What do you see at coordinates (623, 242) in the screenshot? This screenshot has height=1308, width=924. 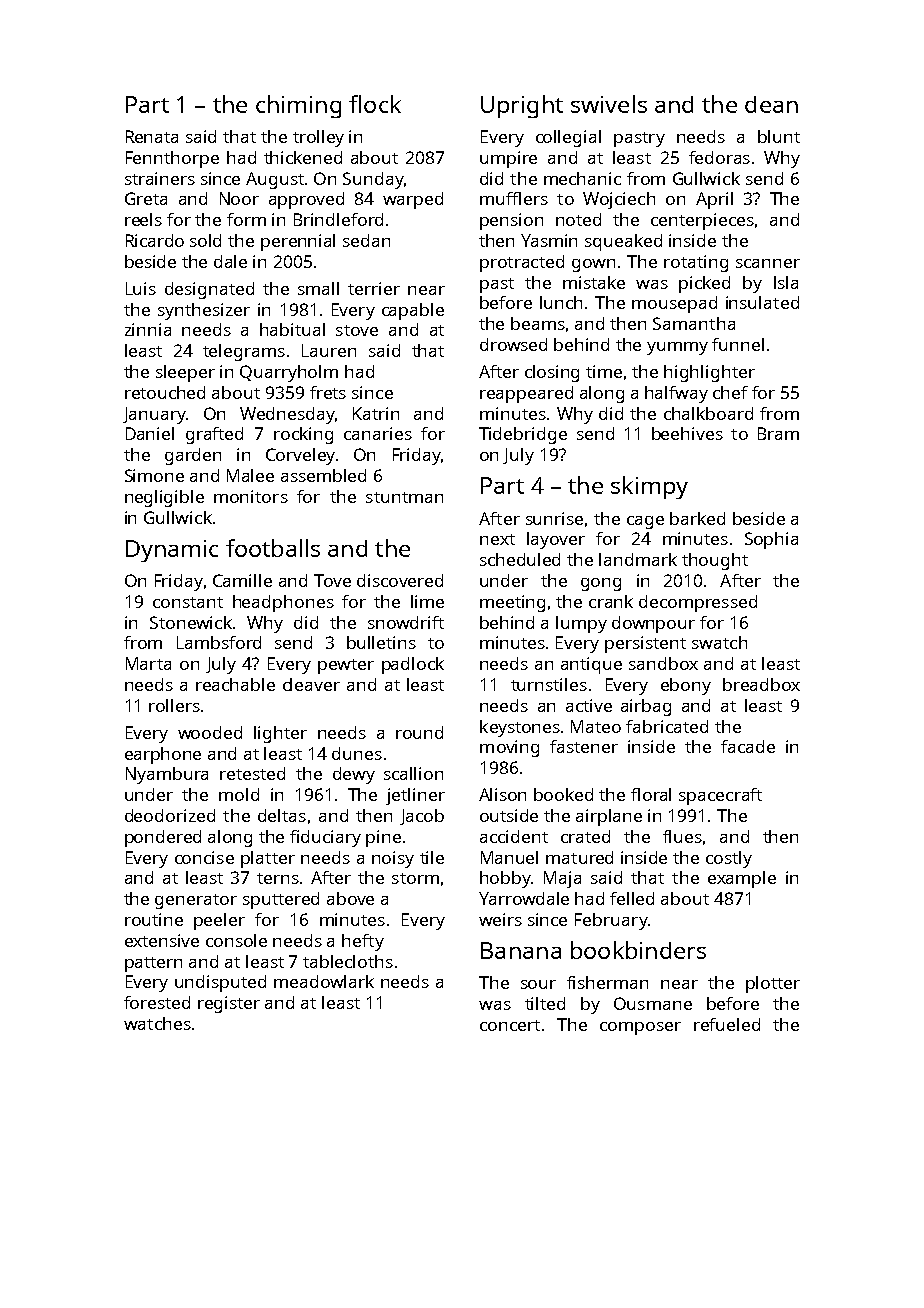 I see `squeaked` at bounding box center [623, 242].
